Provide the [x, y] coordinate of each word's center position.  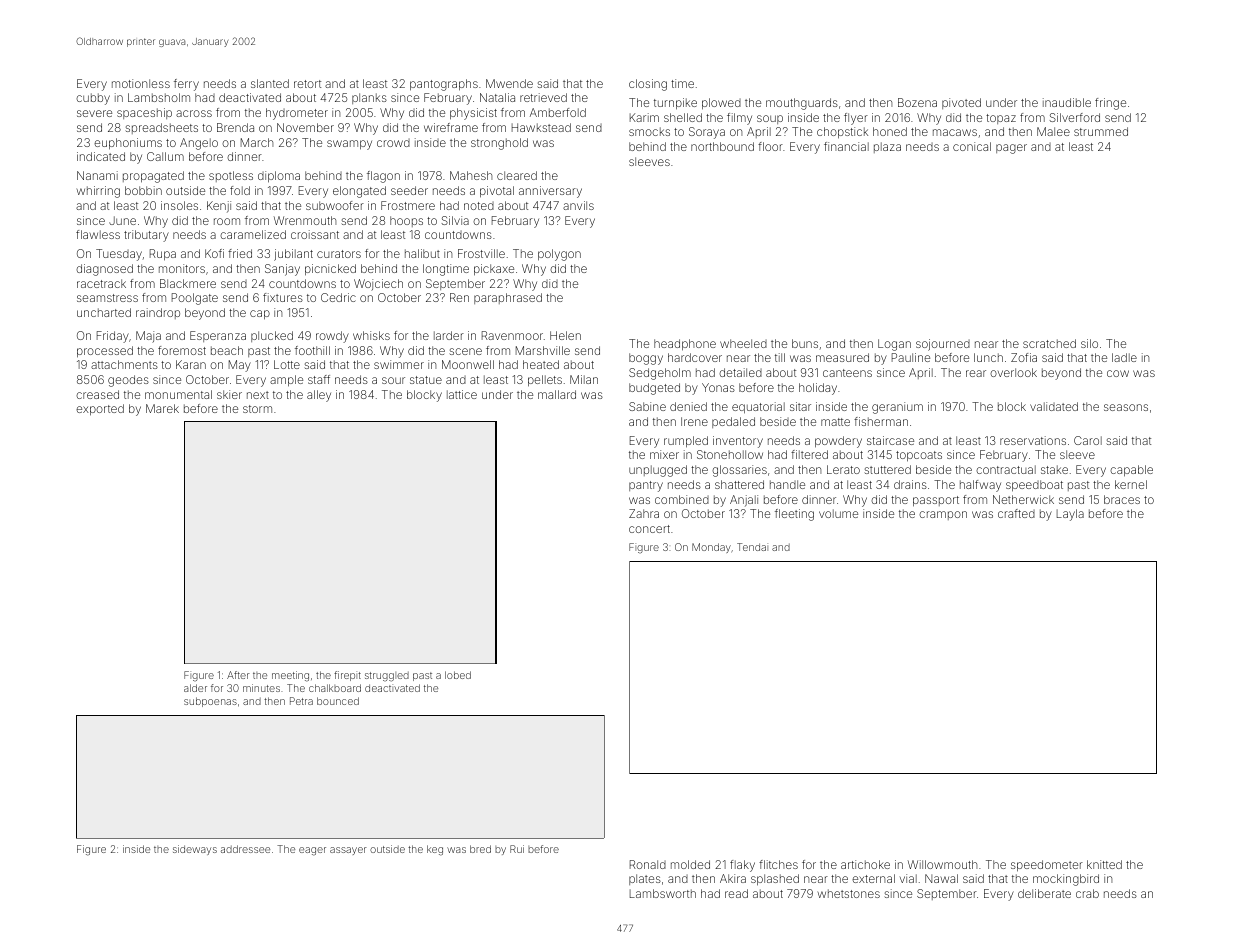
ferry [186, 85]
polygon [559, 255]
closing [648, 85]
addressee [245, 849]
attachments [124, 364]
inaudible [1067, 102]
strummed [1101, 131]
